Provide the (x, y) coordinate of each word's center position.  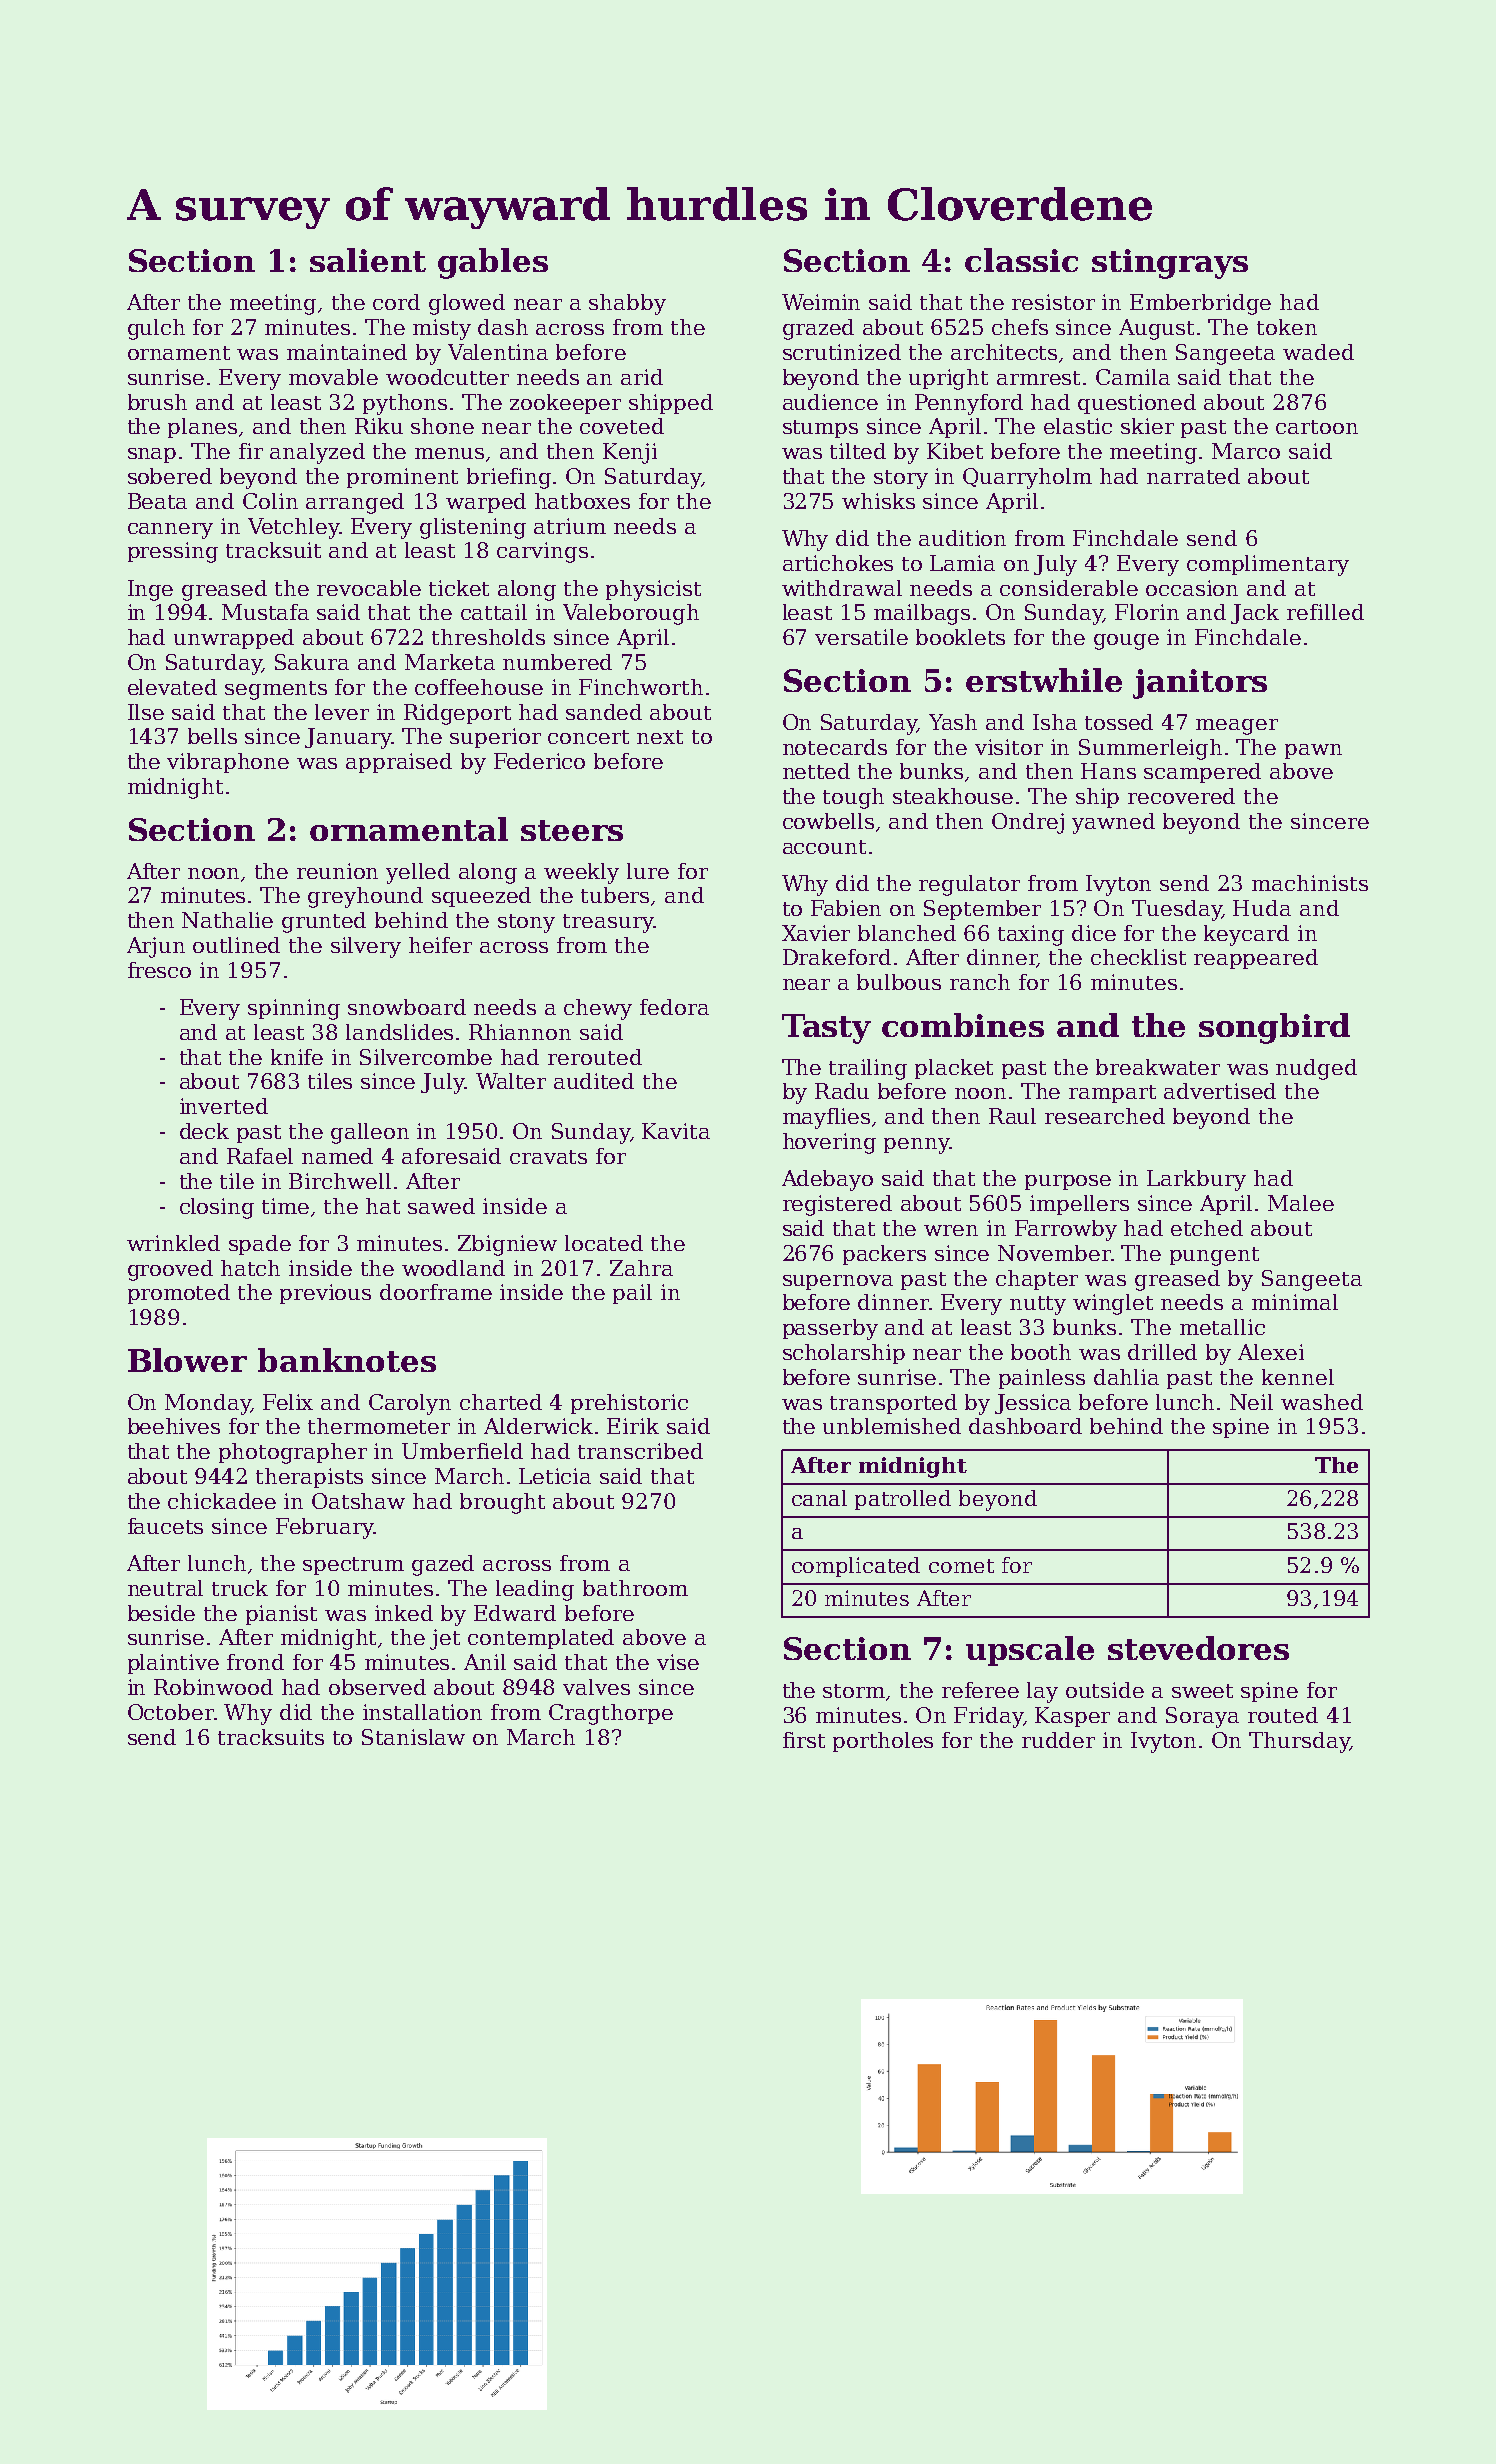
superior (495, 738)
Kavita (676, 1131)
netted (816, 771)
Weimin (821, 302)
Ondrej (1028, 823)
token (1287, 327)
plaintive (173, 1664)
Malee (1301, 1203)
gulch (156, 329)
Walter (511, 1081)
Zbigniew (507, 1245)
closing (217, 1208)
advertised (1220, 1091)
